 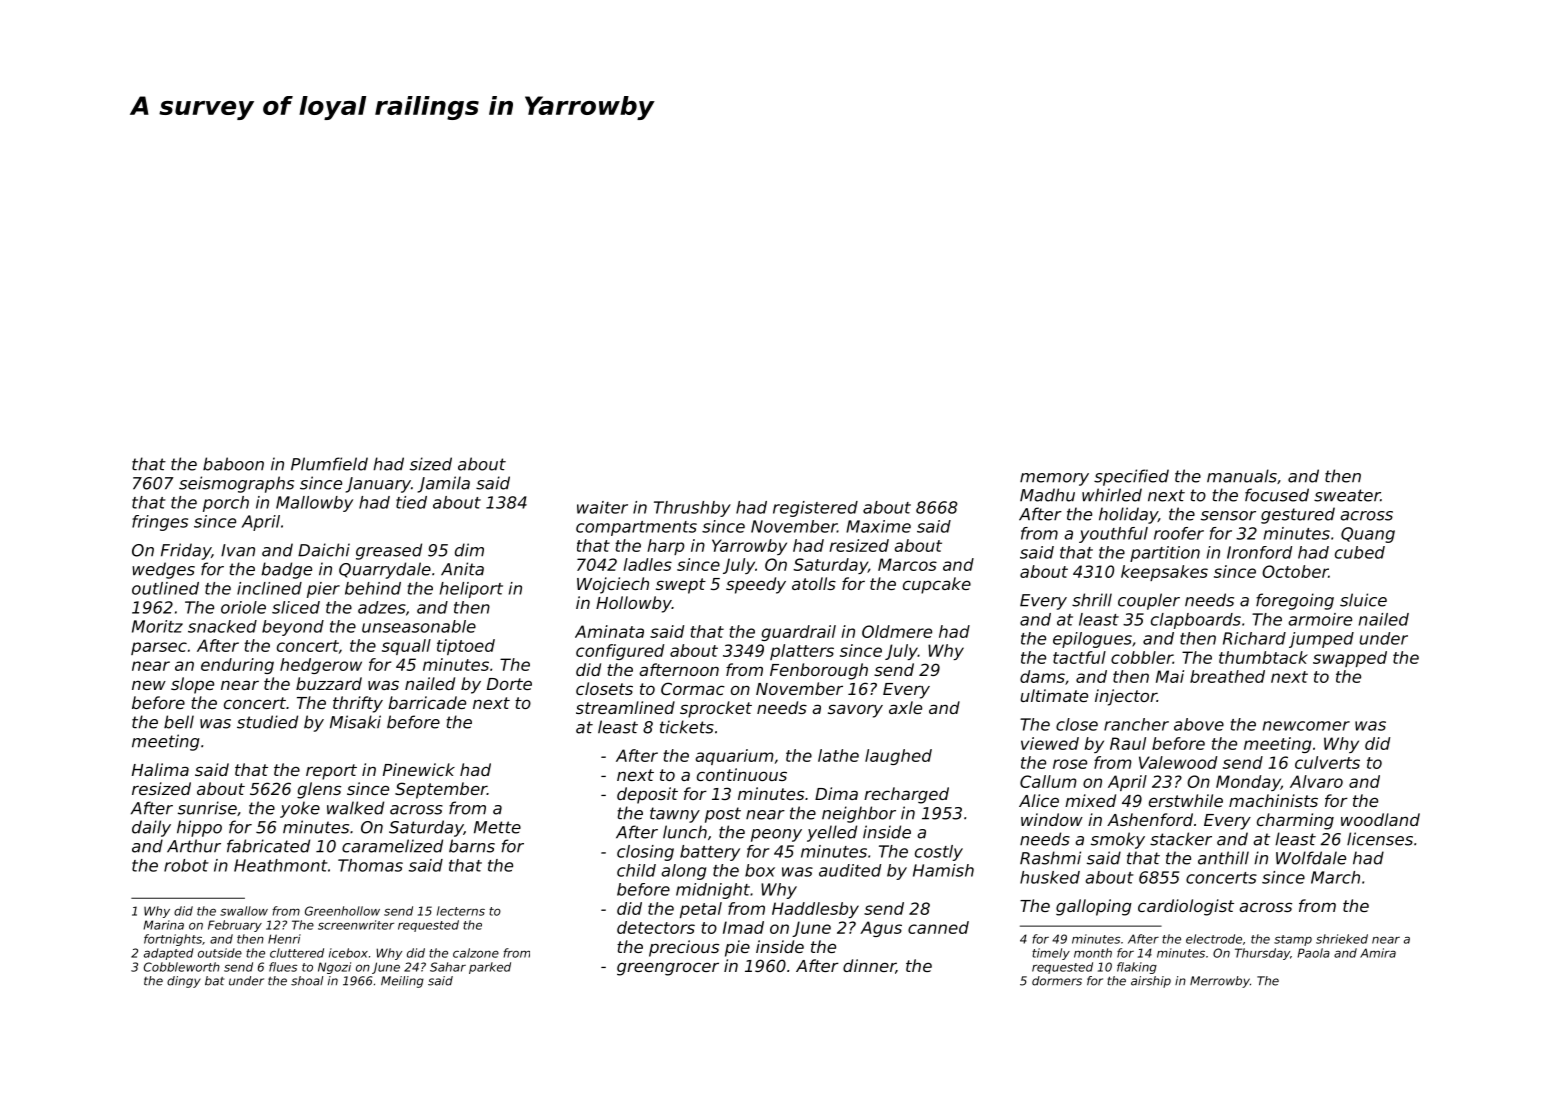 What do you see at coordinates (1126, 697) in the image?
I see `injector` at bounding box center [1126, 697].
